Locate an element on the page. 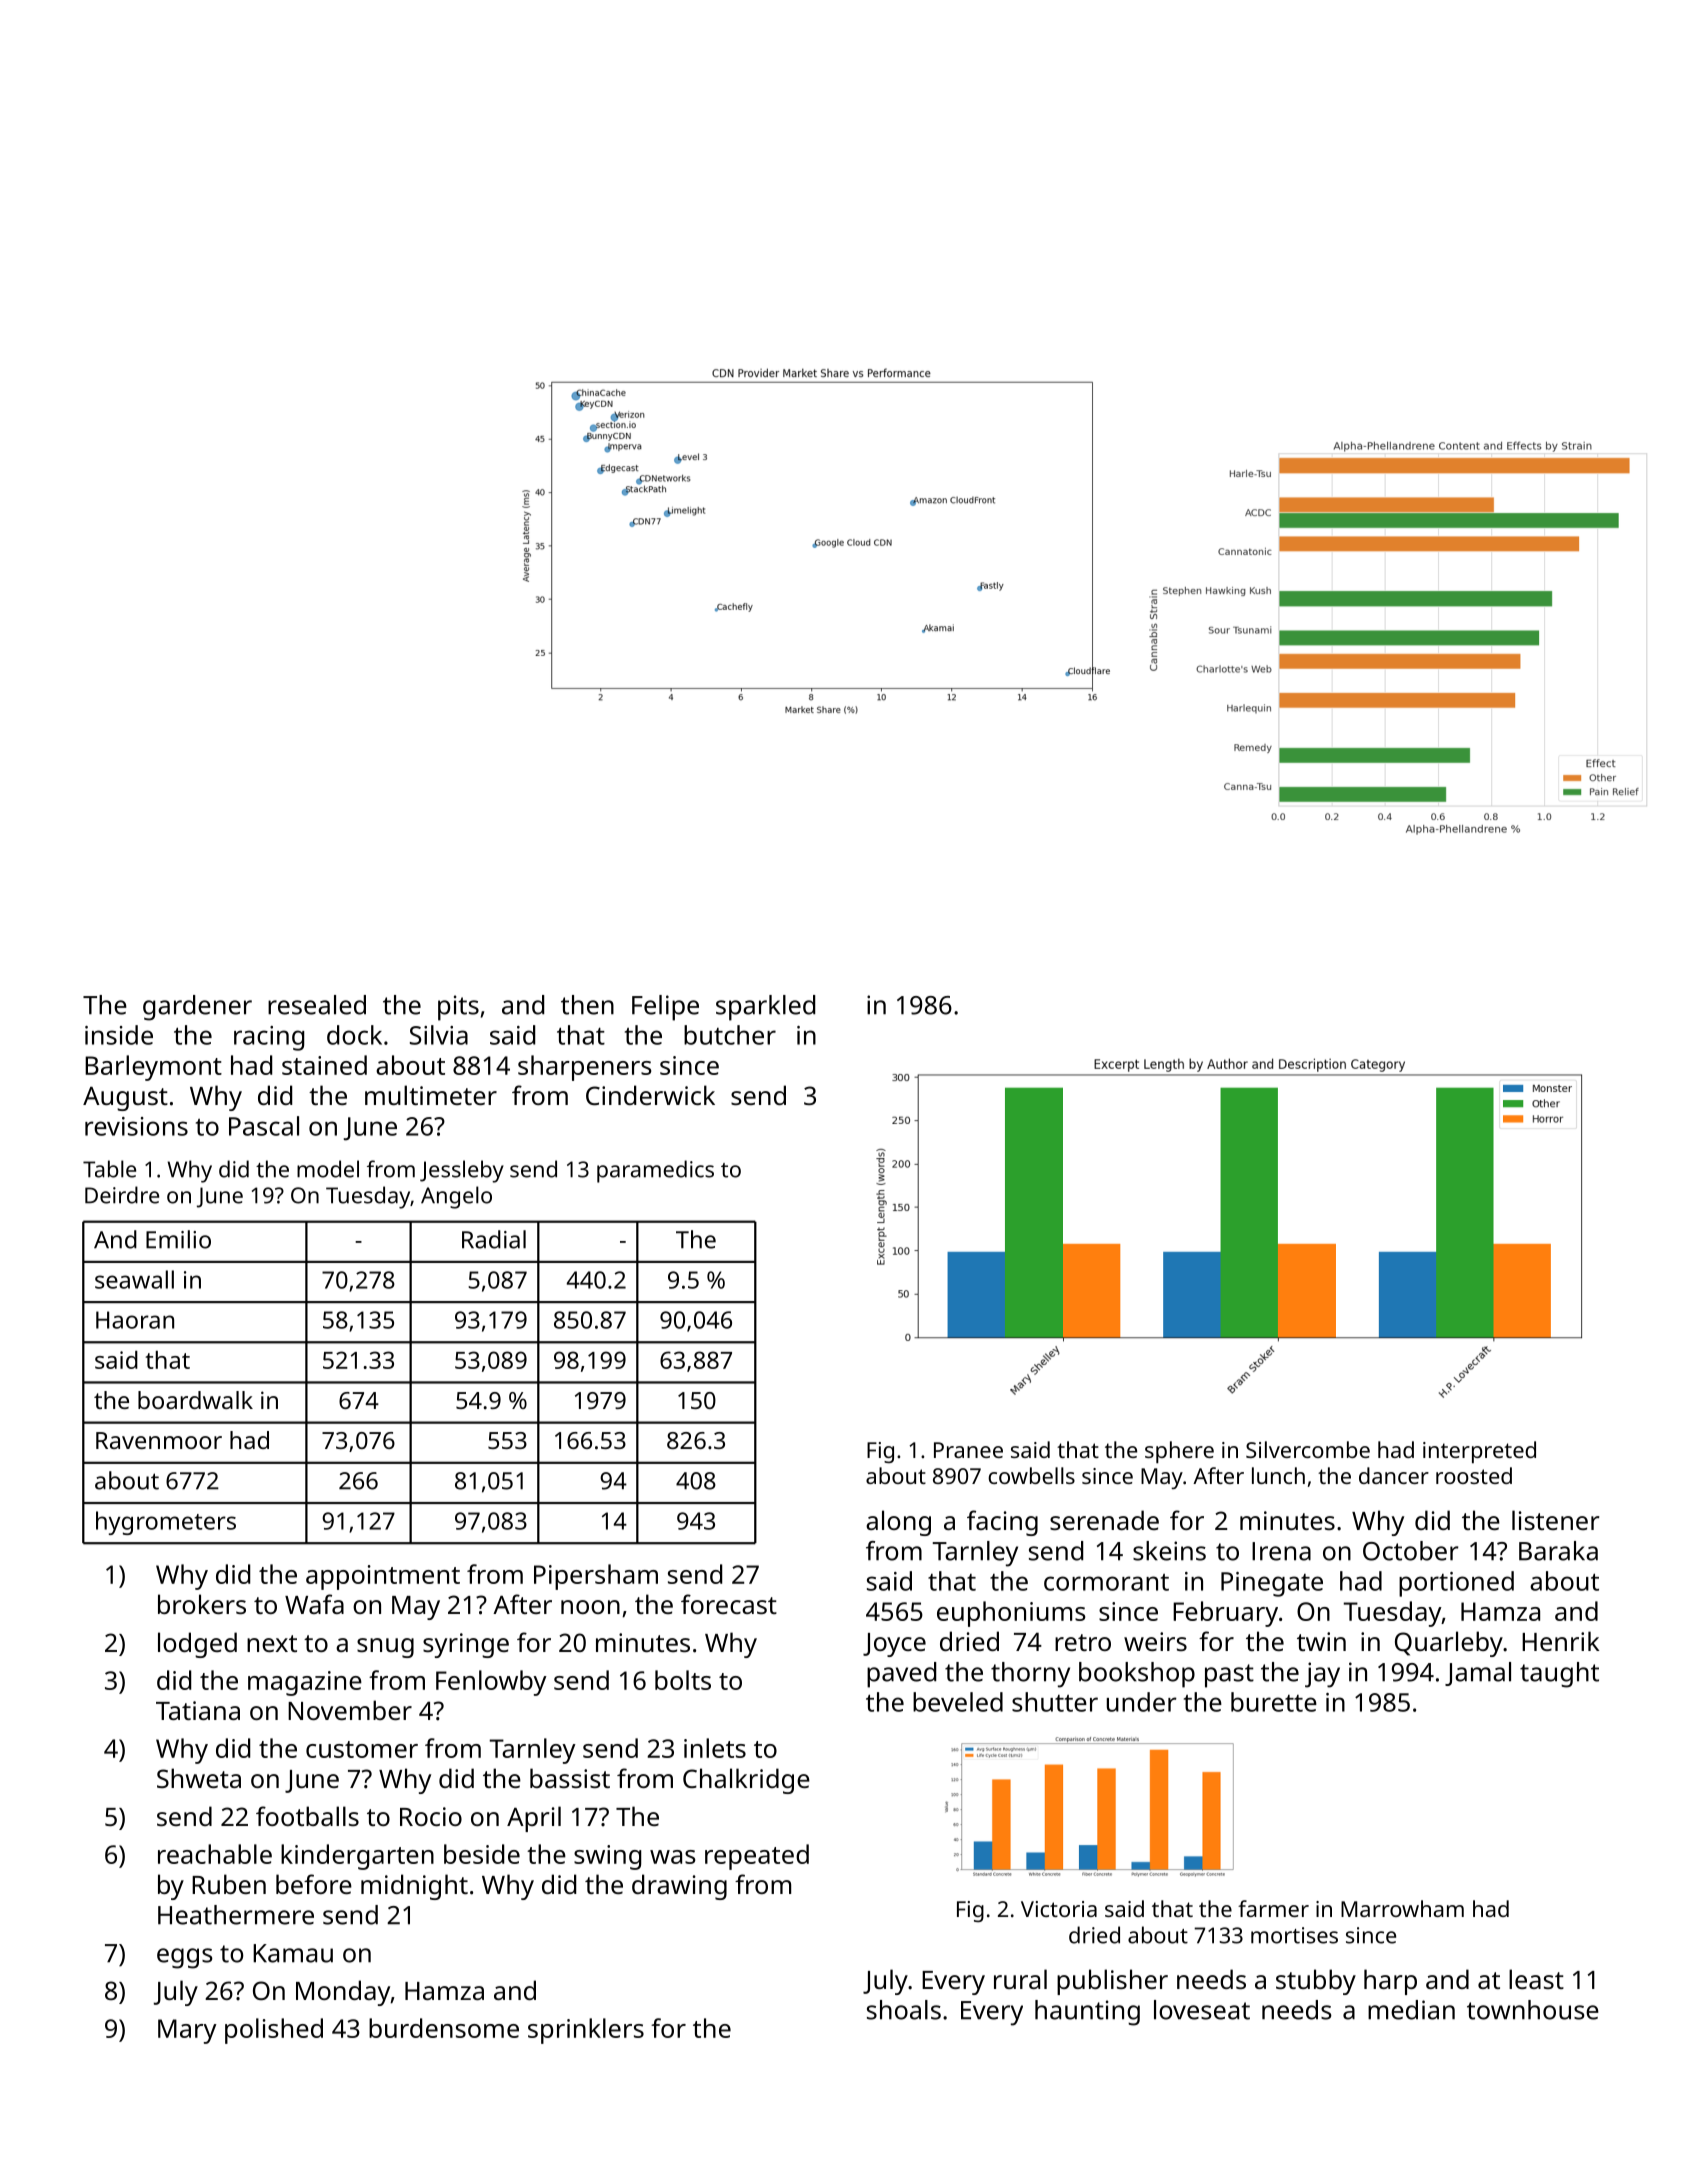 This document has width=1683, height=2178. Chalkridge is located at coordinates (746, 1781).
